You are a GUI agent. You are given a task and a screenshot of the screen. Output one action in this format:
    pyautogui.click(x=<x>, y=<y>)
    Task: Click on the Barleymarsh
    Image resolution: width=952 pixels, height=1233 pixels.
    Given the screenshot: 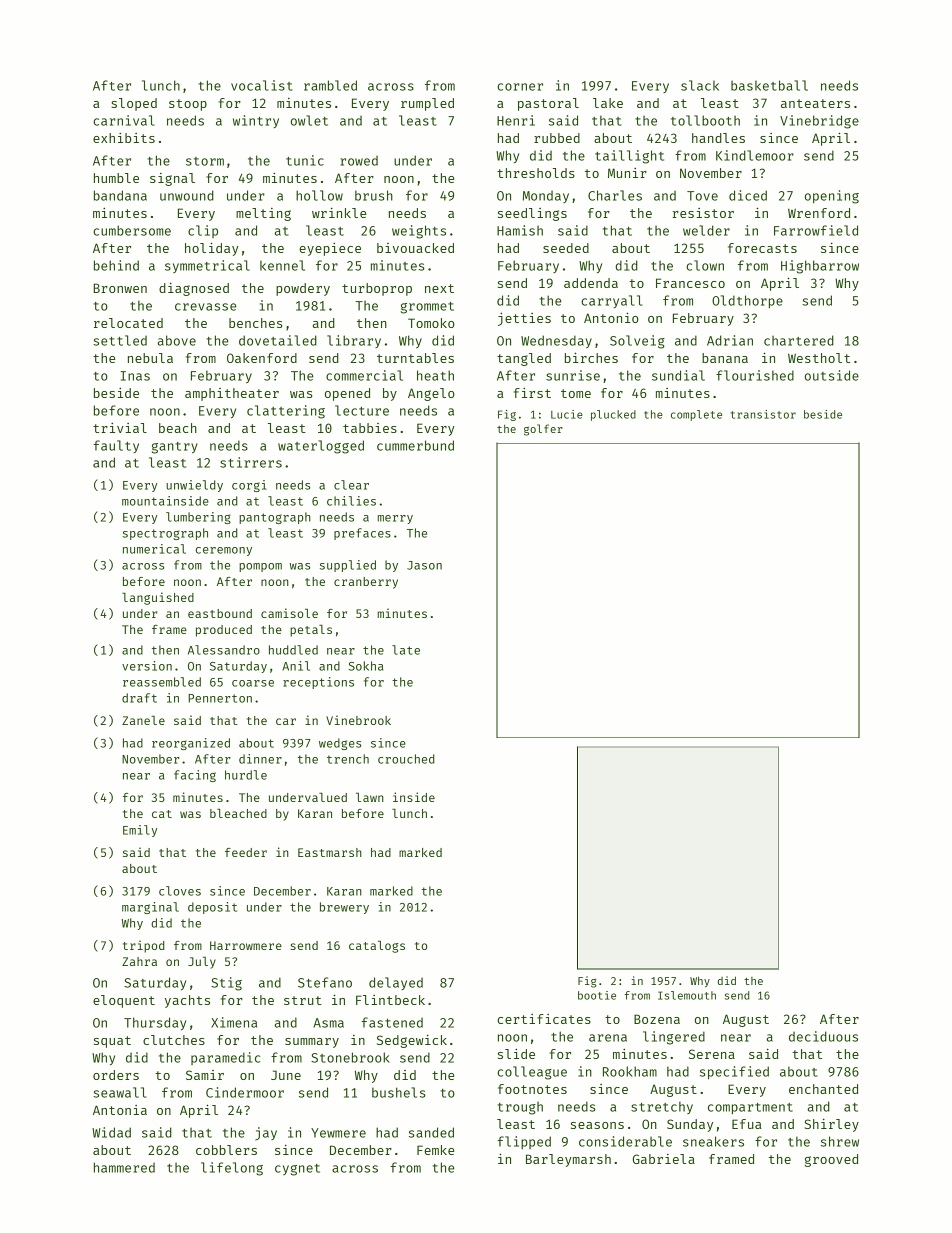 What is the action you would take?
    pyautogui.click(x=568, y=1160)
